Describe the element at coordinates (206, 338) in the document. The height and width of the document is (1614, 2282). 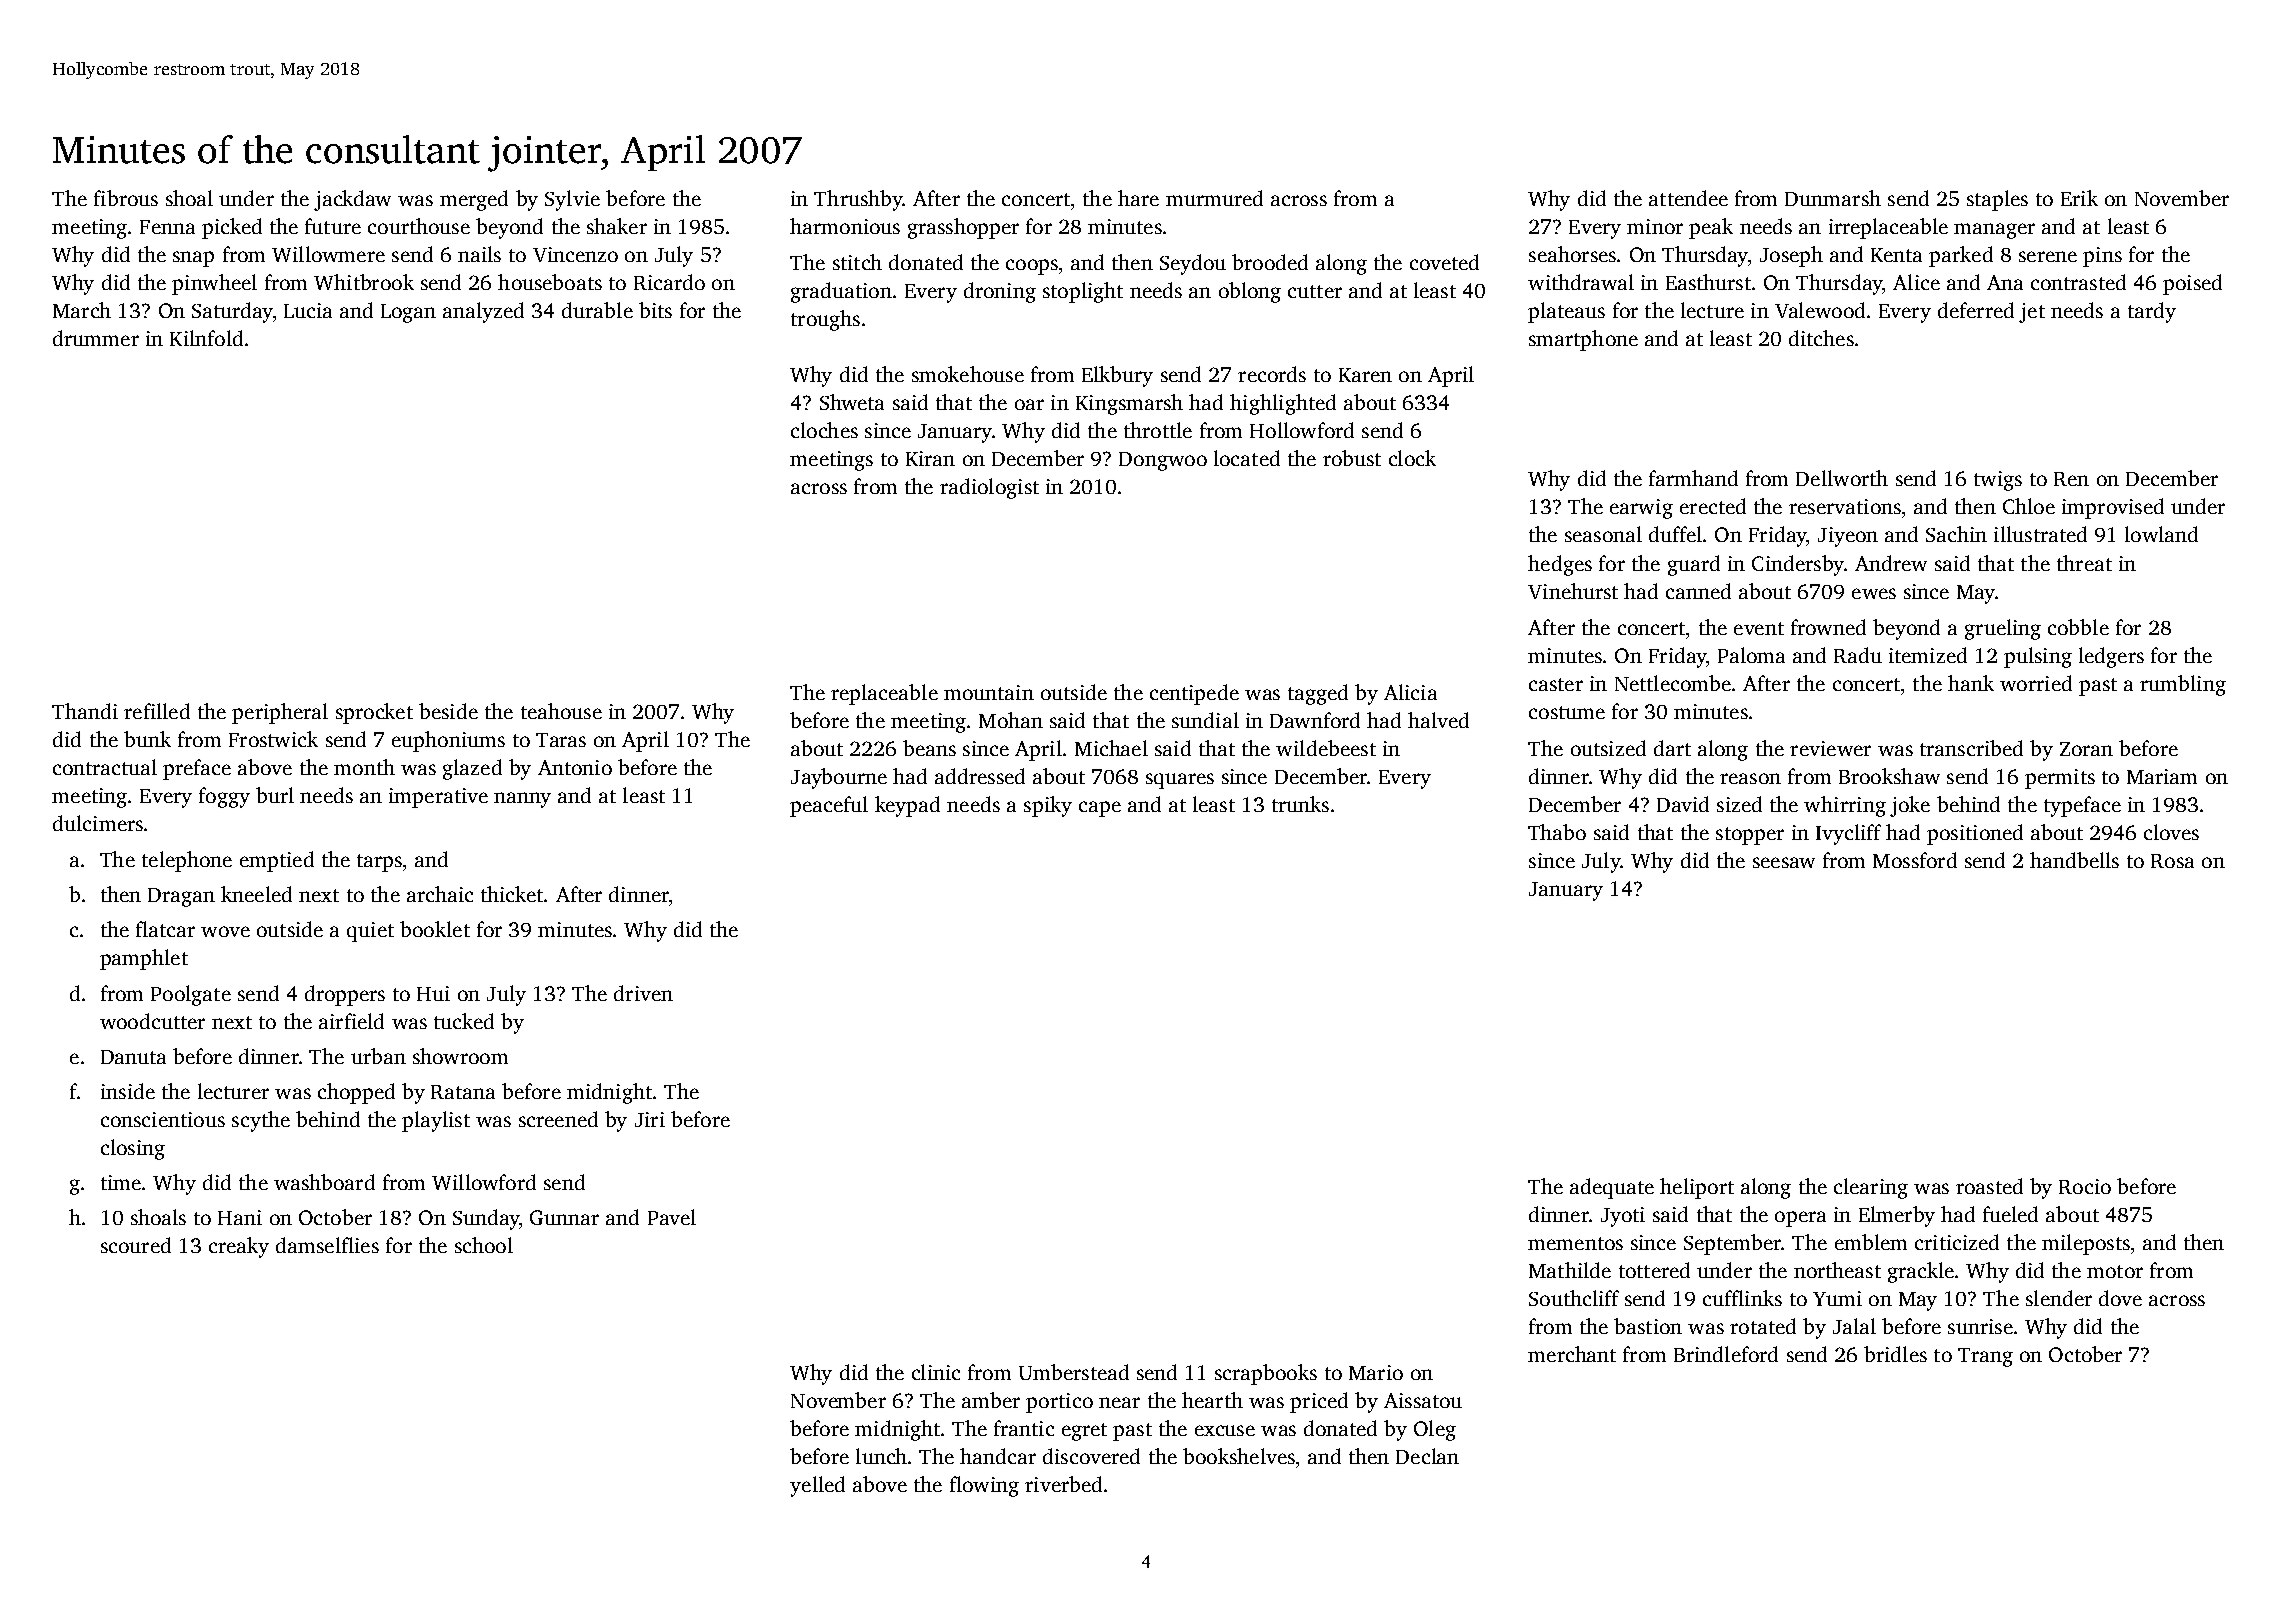
I see `Kilnfold` at that location.
